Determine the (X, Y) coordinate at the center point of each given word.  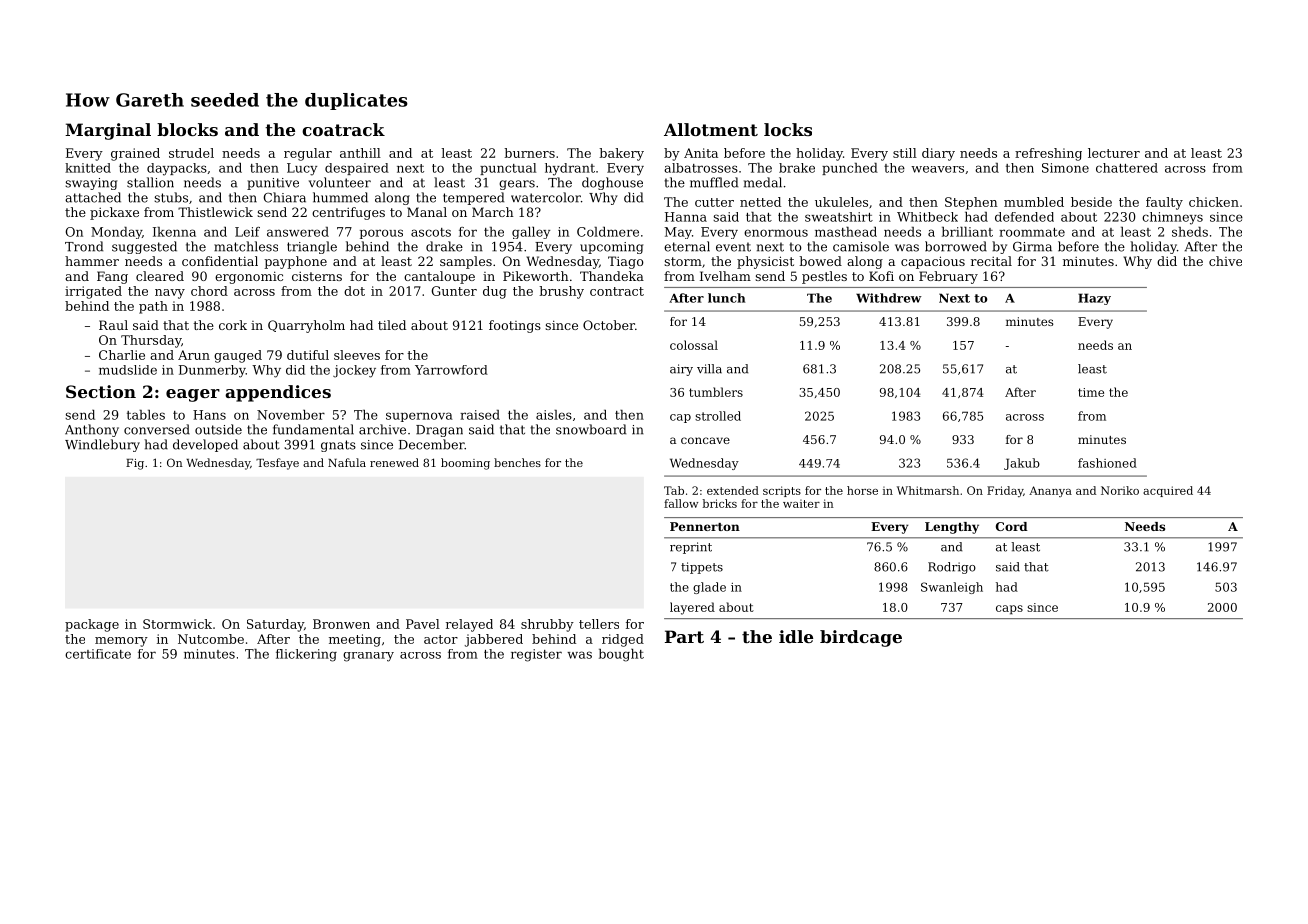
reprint (691, 548)
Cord (1012, 526)
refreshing (1048, 154)
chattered (1127, 168)
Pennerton (705, 526)
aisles (554, 415)
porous (381, 234)
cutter (714, 202)
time (1091, 392)
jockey (354, 371)
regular (308, 154)
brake (797, 168)
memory (121, 642)
